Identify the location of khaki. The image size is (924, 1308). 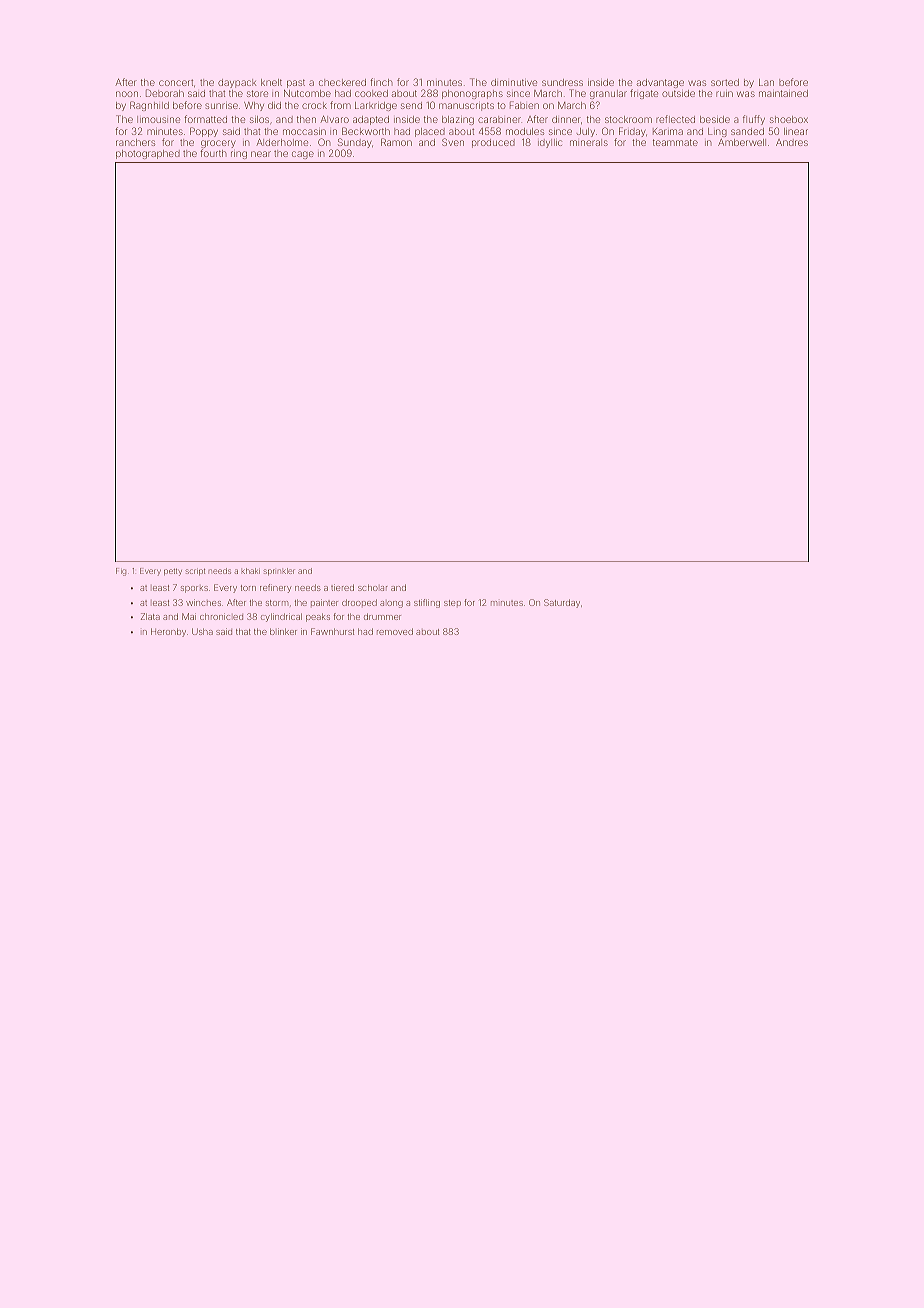
(250, 571).
